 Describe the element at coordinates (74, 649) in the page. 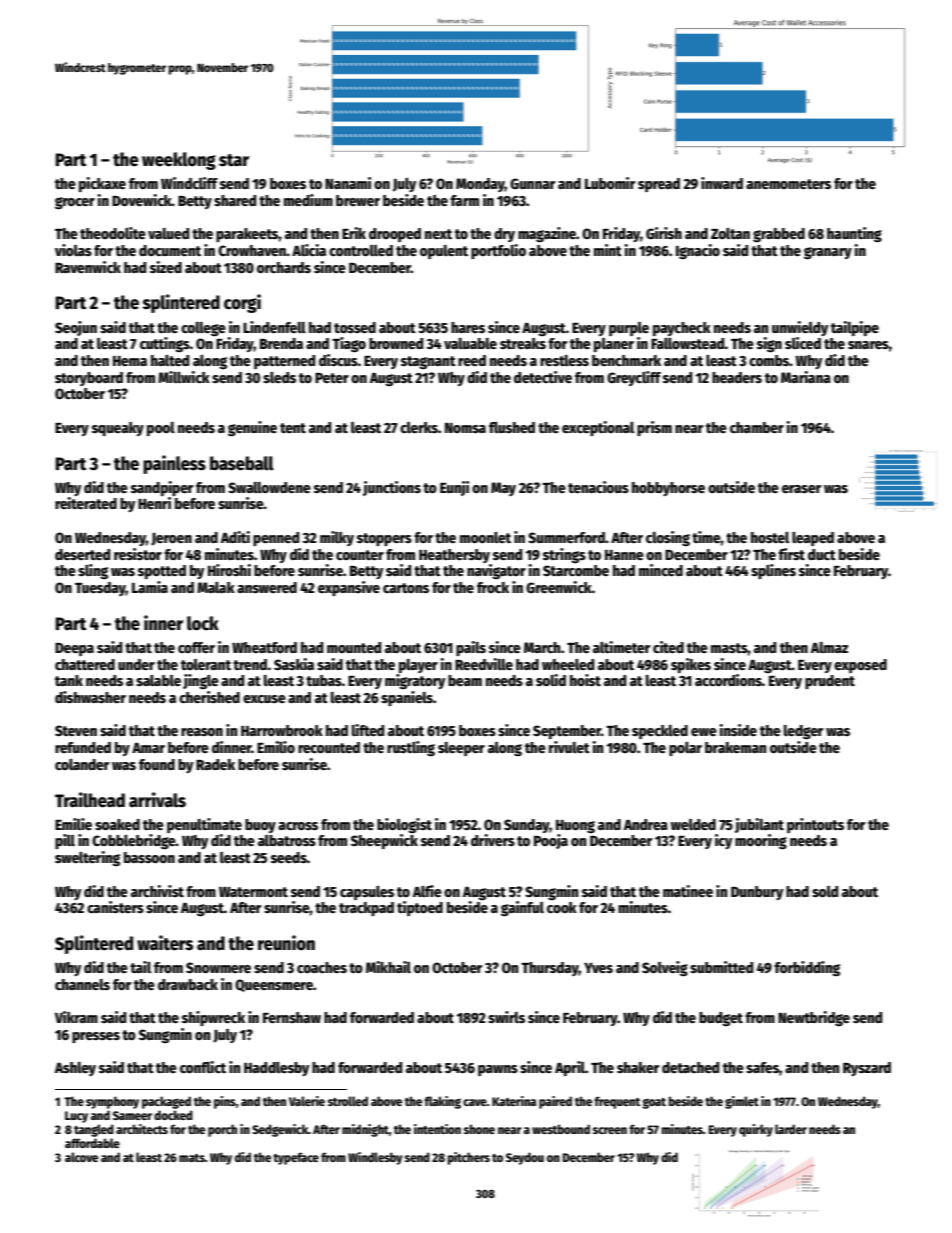

I see `Deepa` at that location.
